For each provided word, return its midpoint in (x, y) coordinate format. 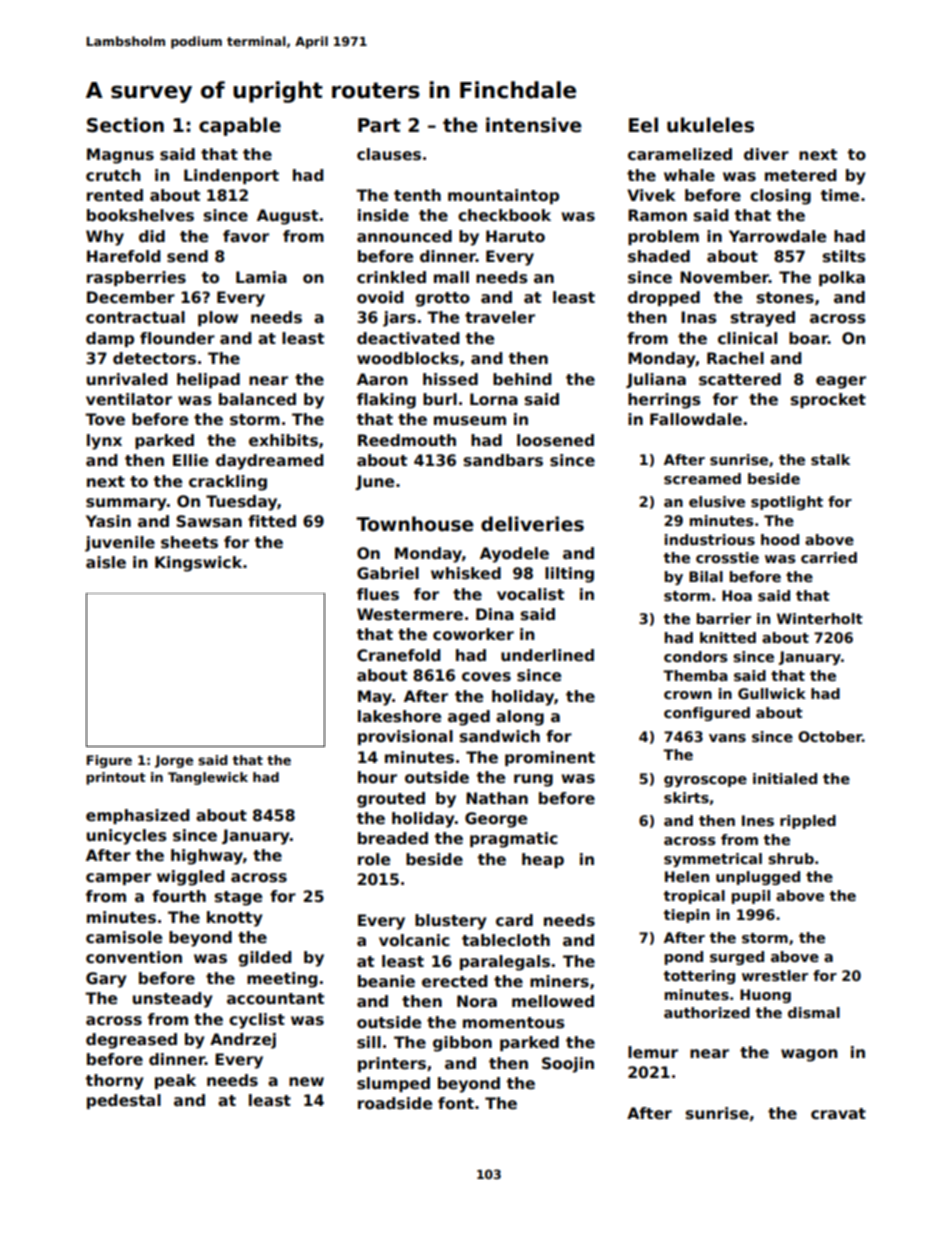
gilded (265, 959)
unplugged (758, 878)
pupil (751, 897)
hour (377, 777)
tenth (417, 195)
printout (116, 778)
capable (240, 126)
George (496, 820)
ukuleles (710, 125)
